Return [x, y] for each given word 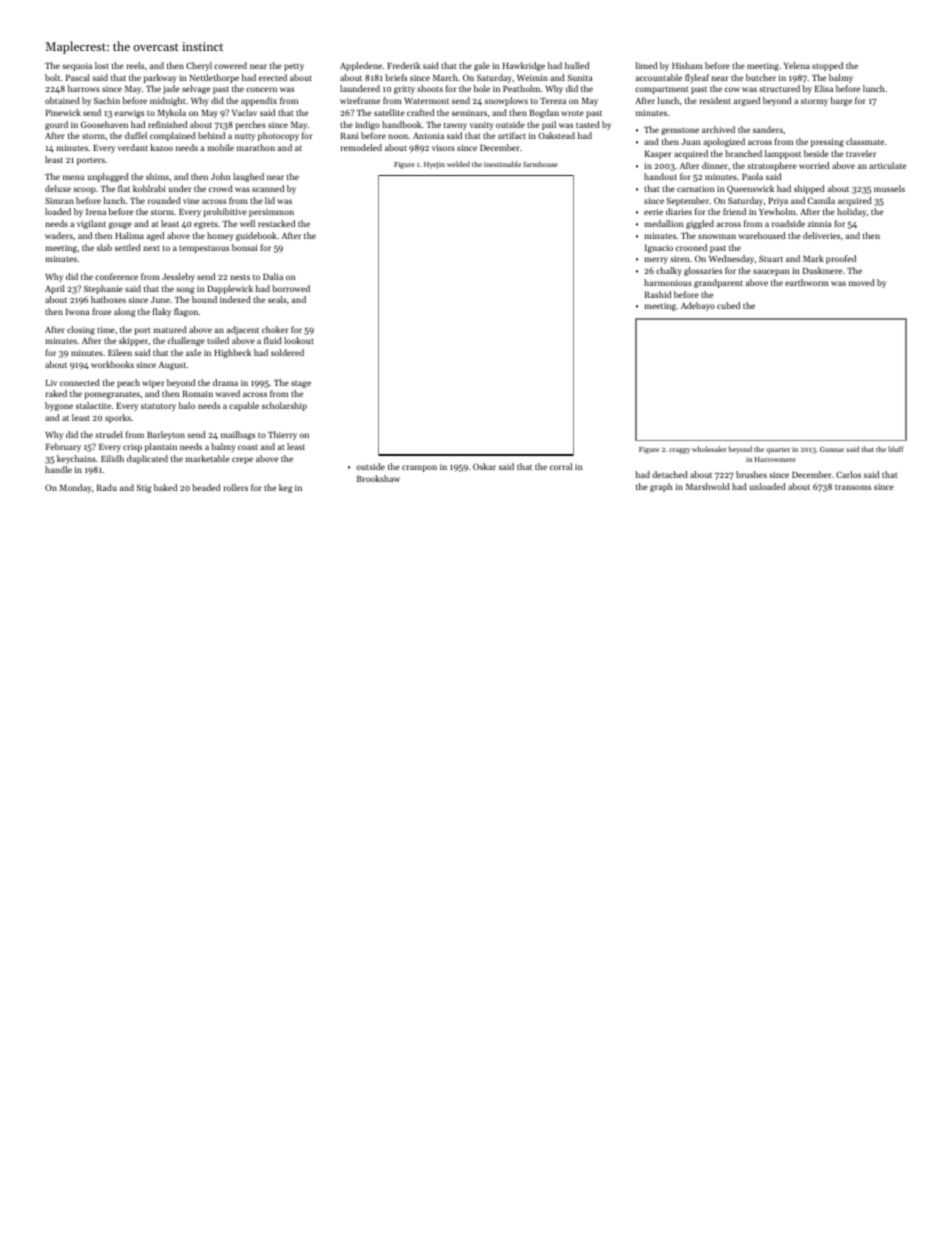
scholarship [284, 406]
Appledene [361, 66]
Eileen [120, 352]
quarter [778, 451]
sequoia [77, 67]
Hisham [687, 65]
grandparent [718, 283]
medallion [664, 223]
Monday [76, 488]
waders [59, 235]
